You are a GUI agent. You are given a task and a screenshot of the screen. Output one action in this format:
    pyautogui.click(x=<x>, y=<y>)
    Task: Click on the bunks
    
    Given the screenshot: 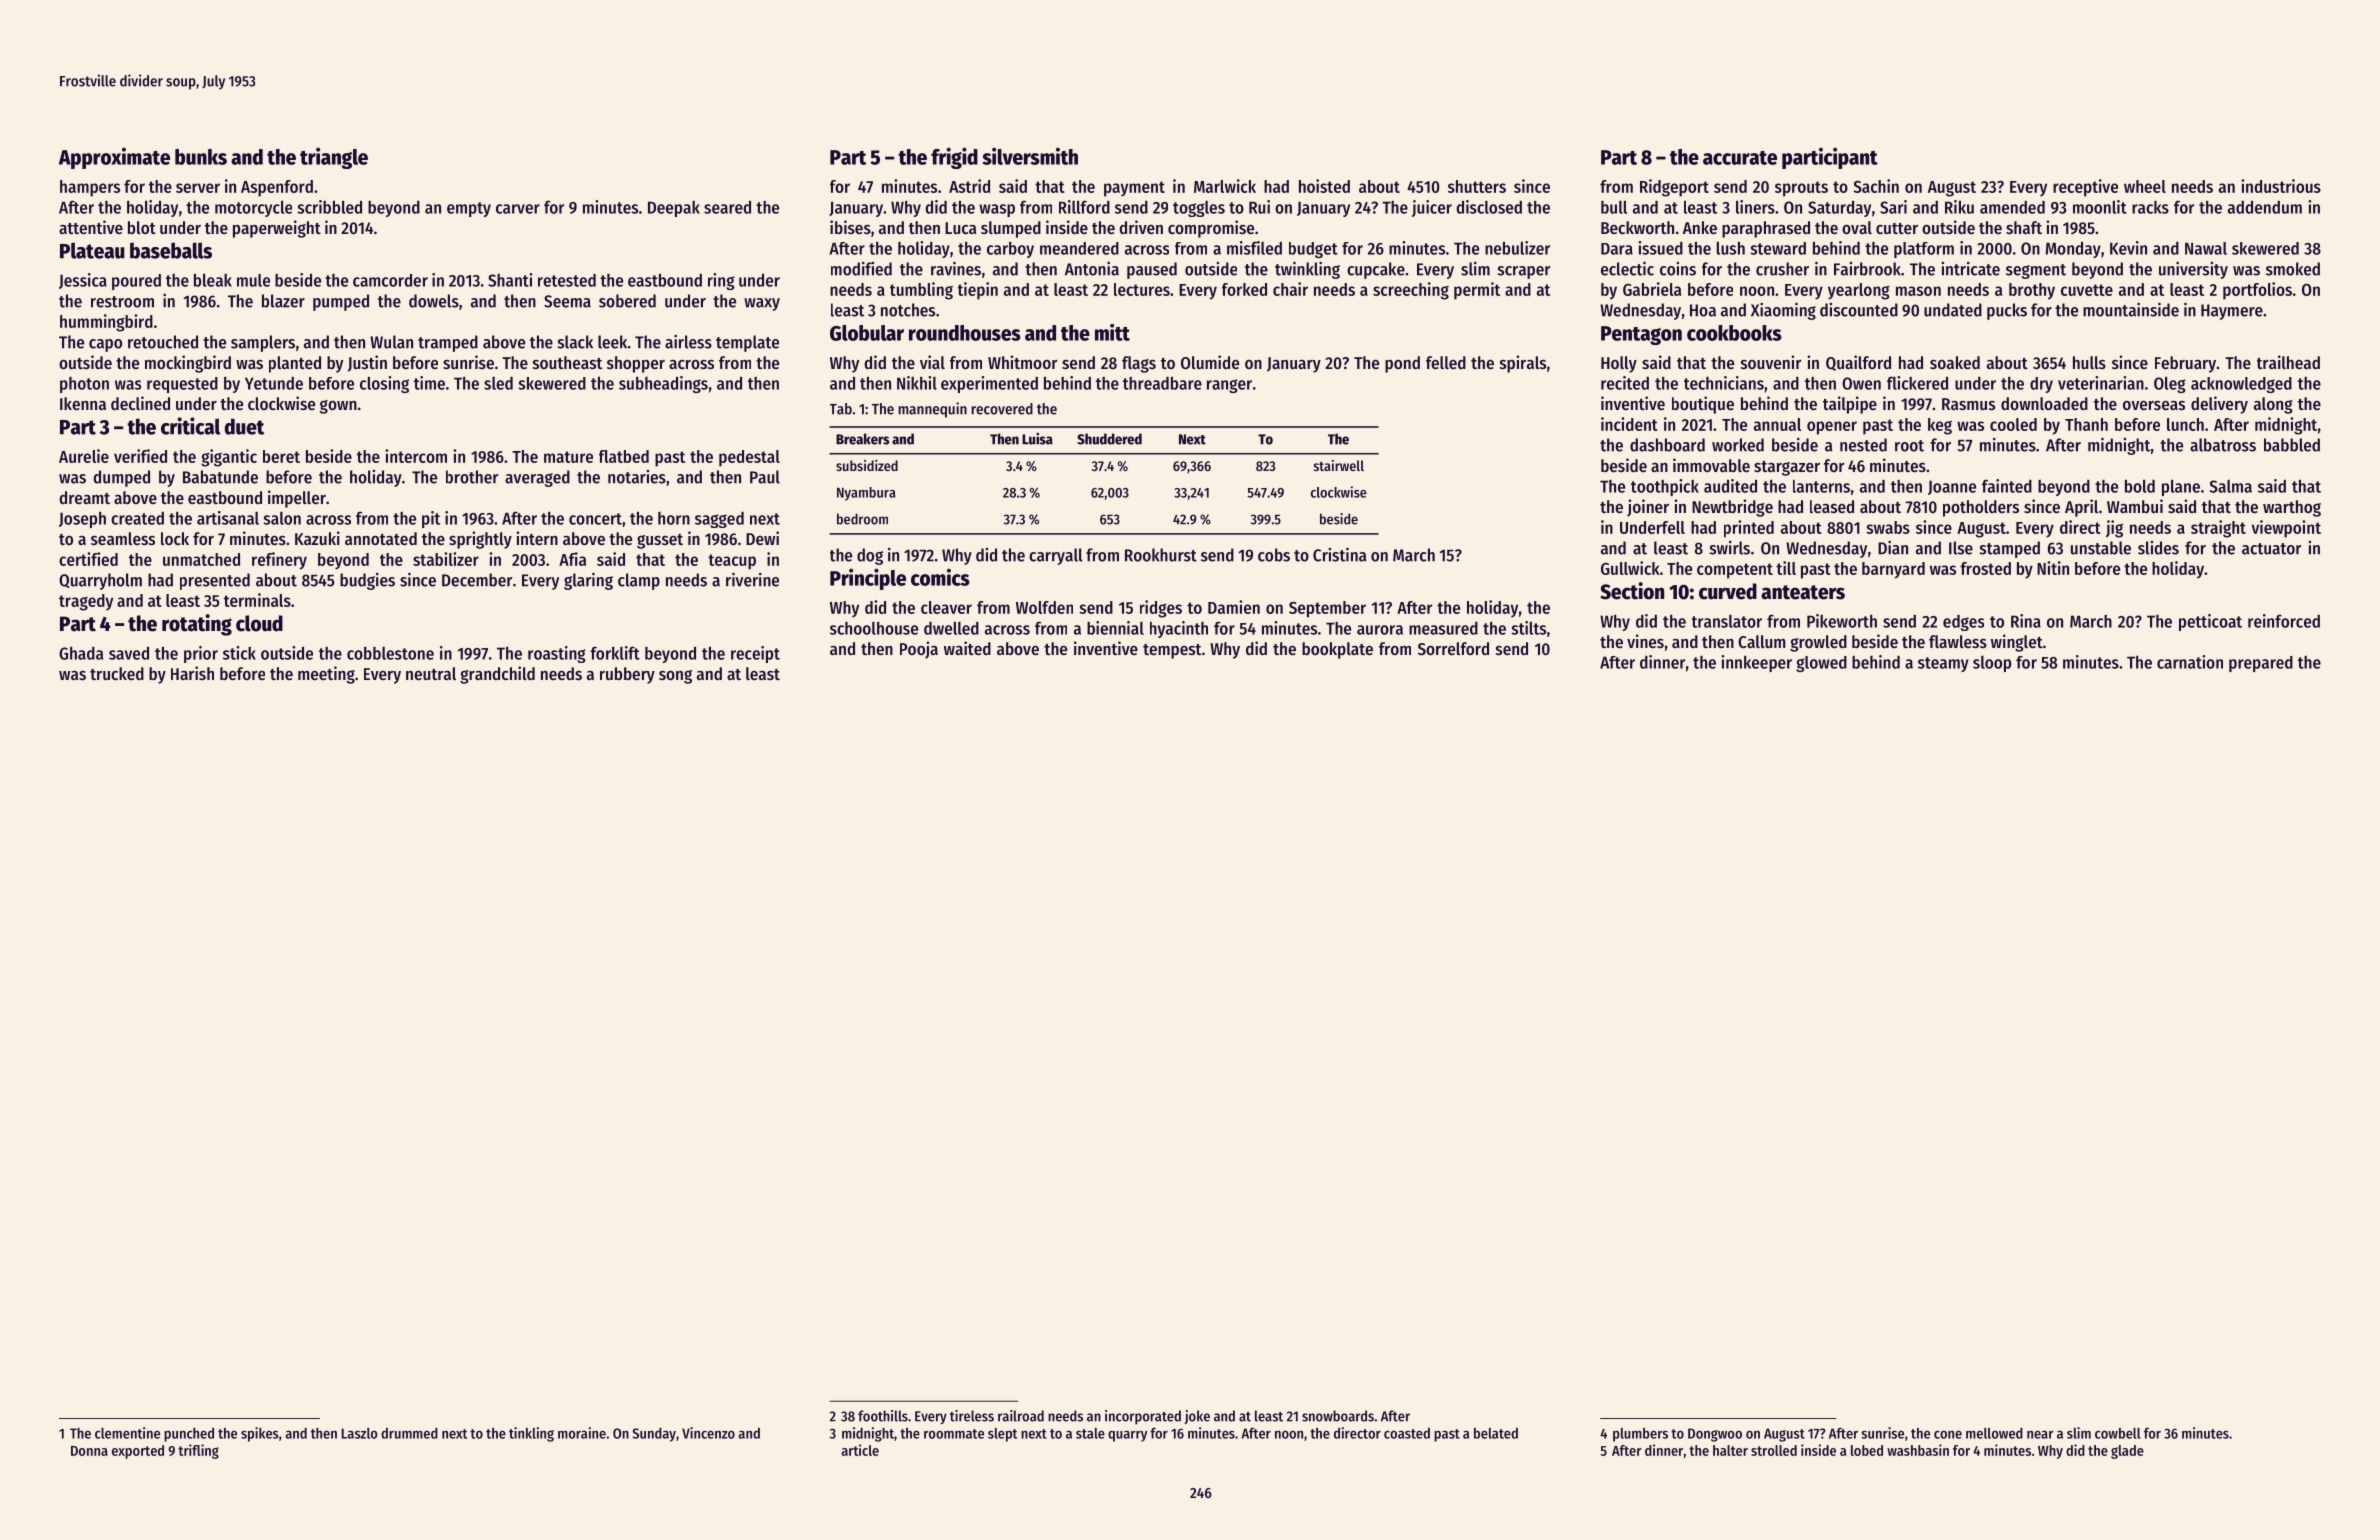 What is the action you would take?
    pyautogui.click(x=201, y=157)
